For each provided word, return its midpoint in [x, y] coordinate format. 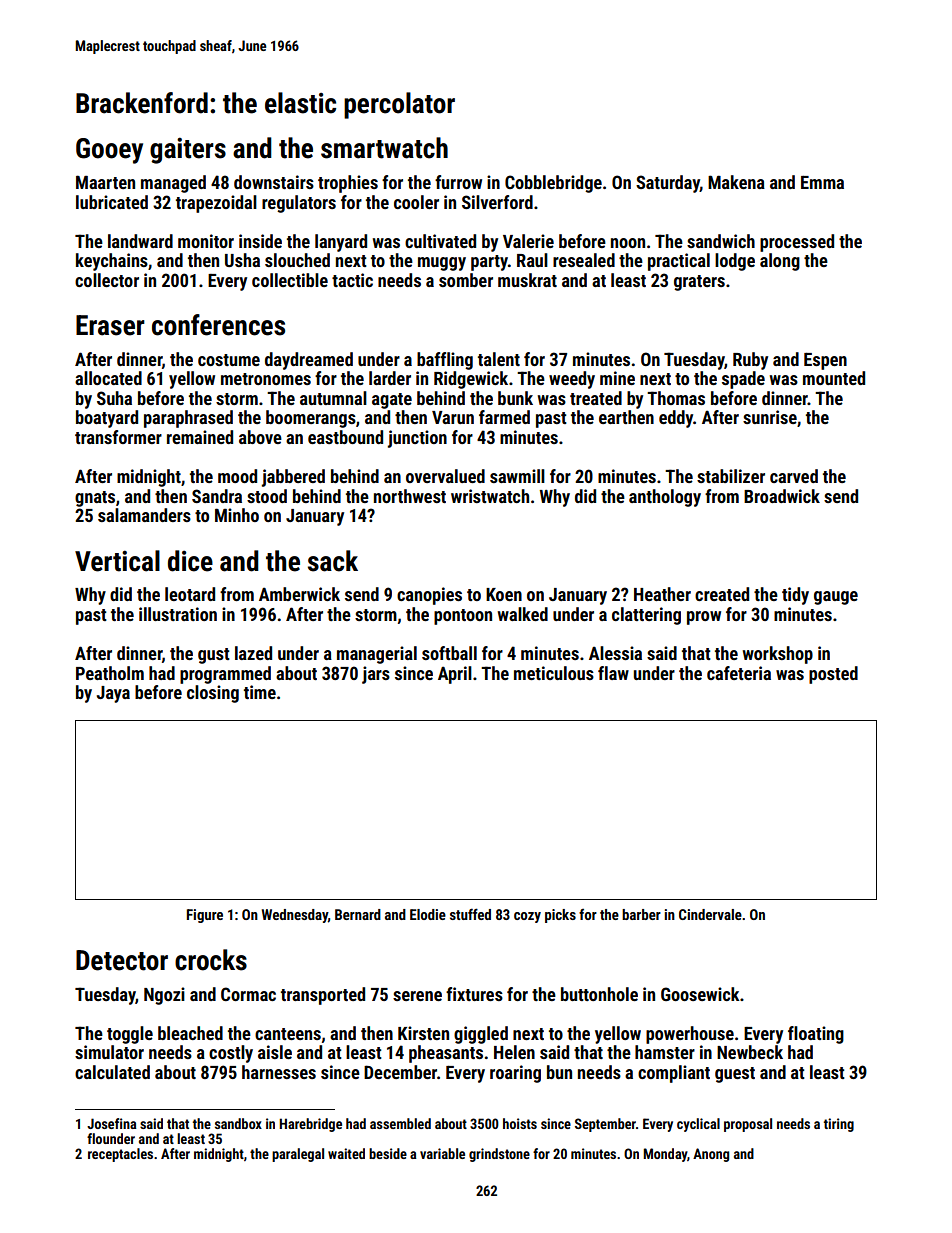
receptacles [120, 1155]
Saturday [668, 184]
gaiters [188, 150]
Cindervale [710, 914]
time [260, 692]
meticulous [554, 673]
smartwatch [384, 148]
